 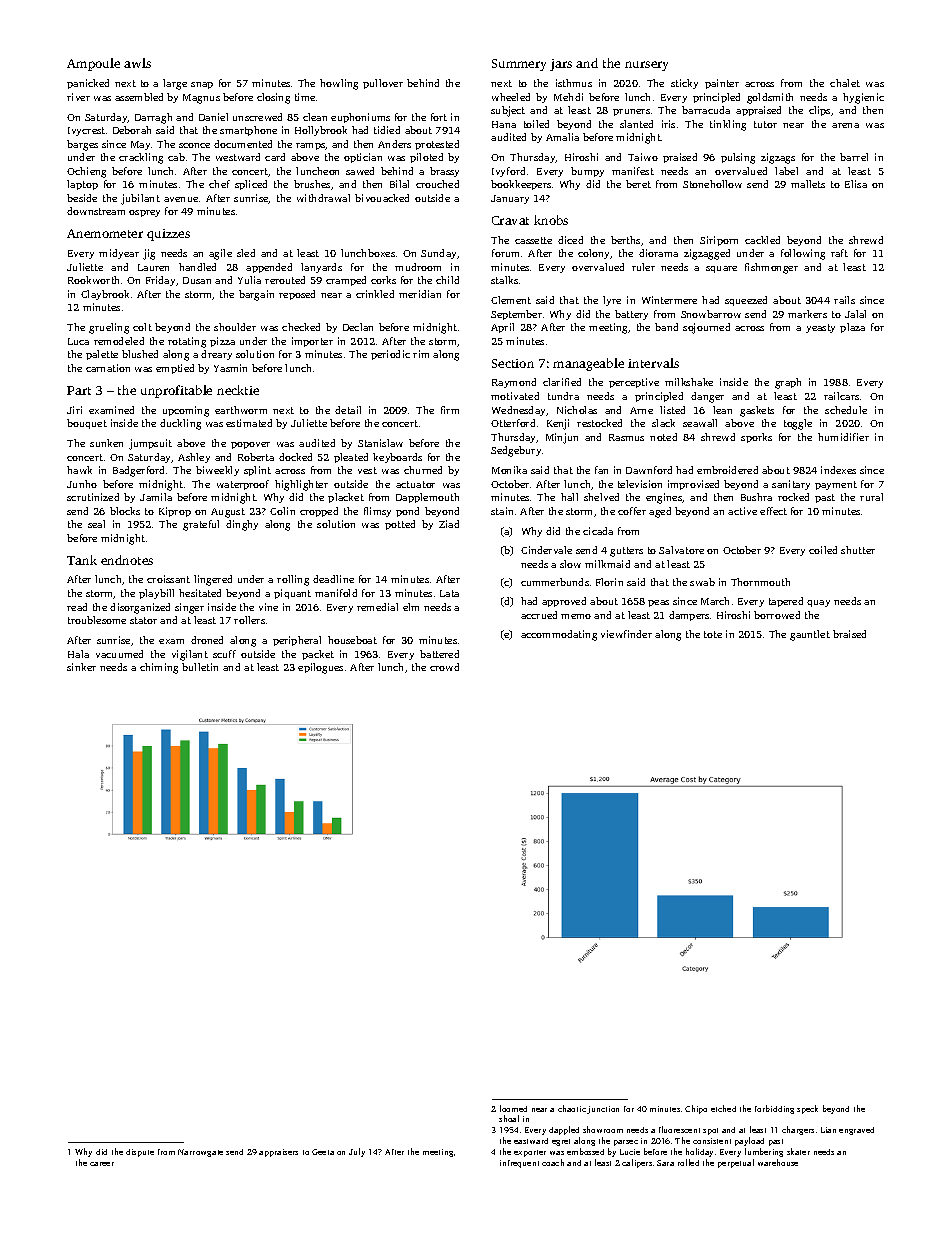 I want to click on emptied, so click(x=175, y=369).
